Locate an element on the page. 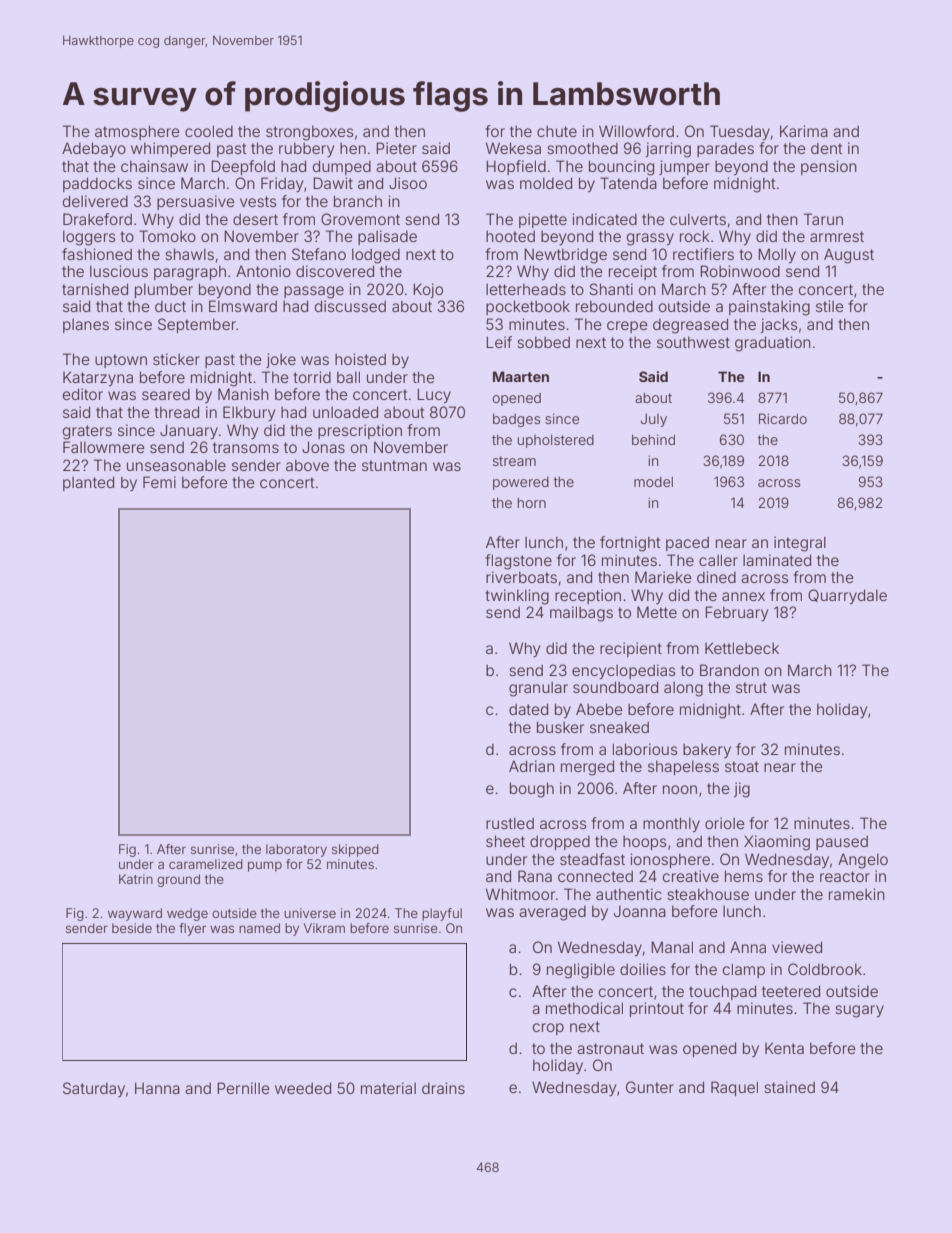  playful is located at coordinates (442, 914).
